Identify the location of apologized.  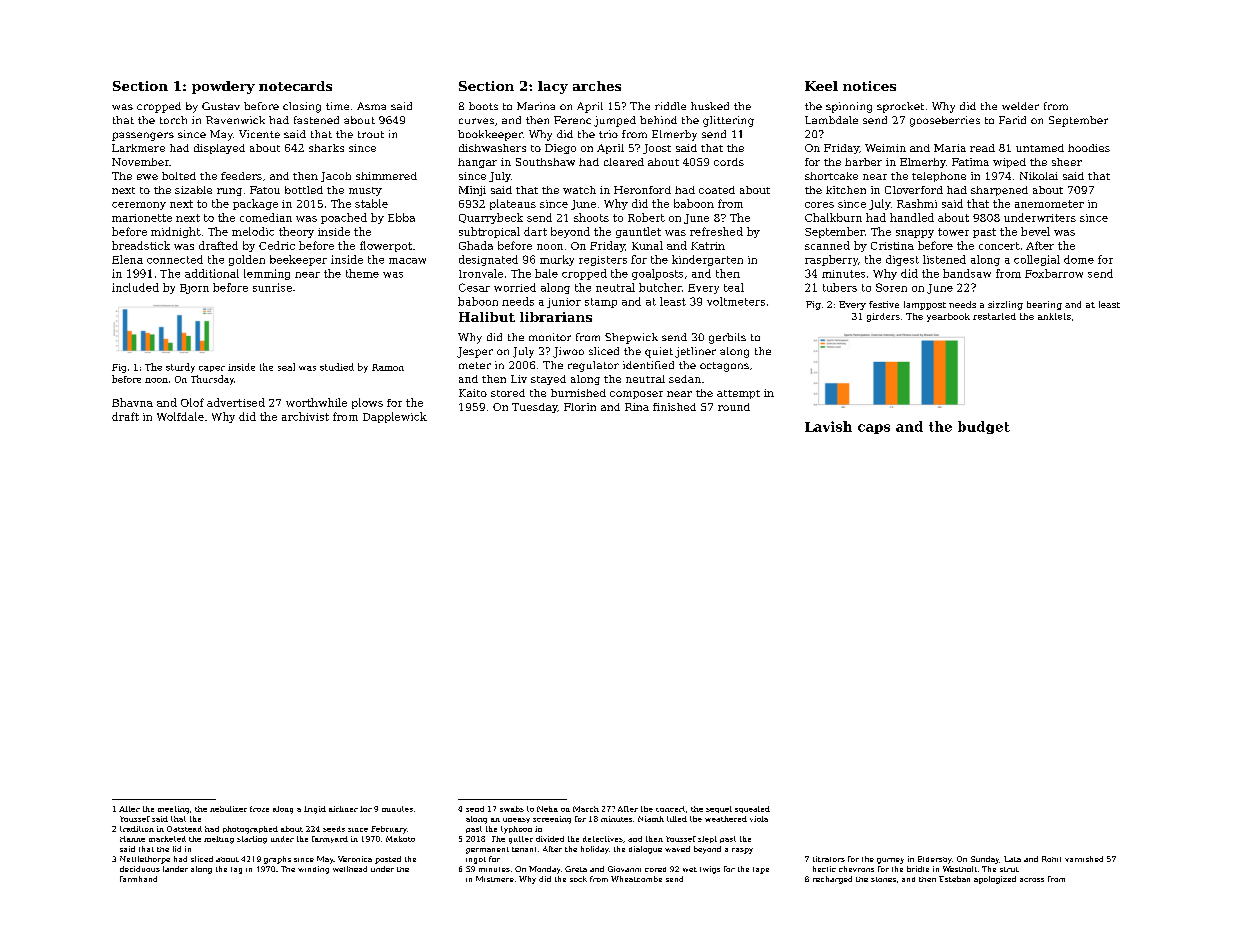
(995, 880).
